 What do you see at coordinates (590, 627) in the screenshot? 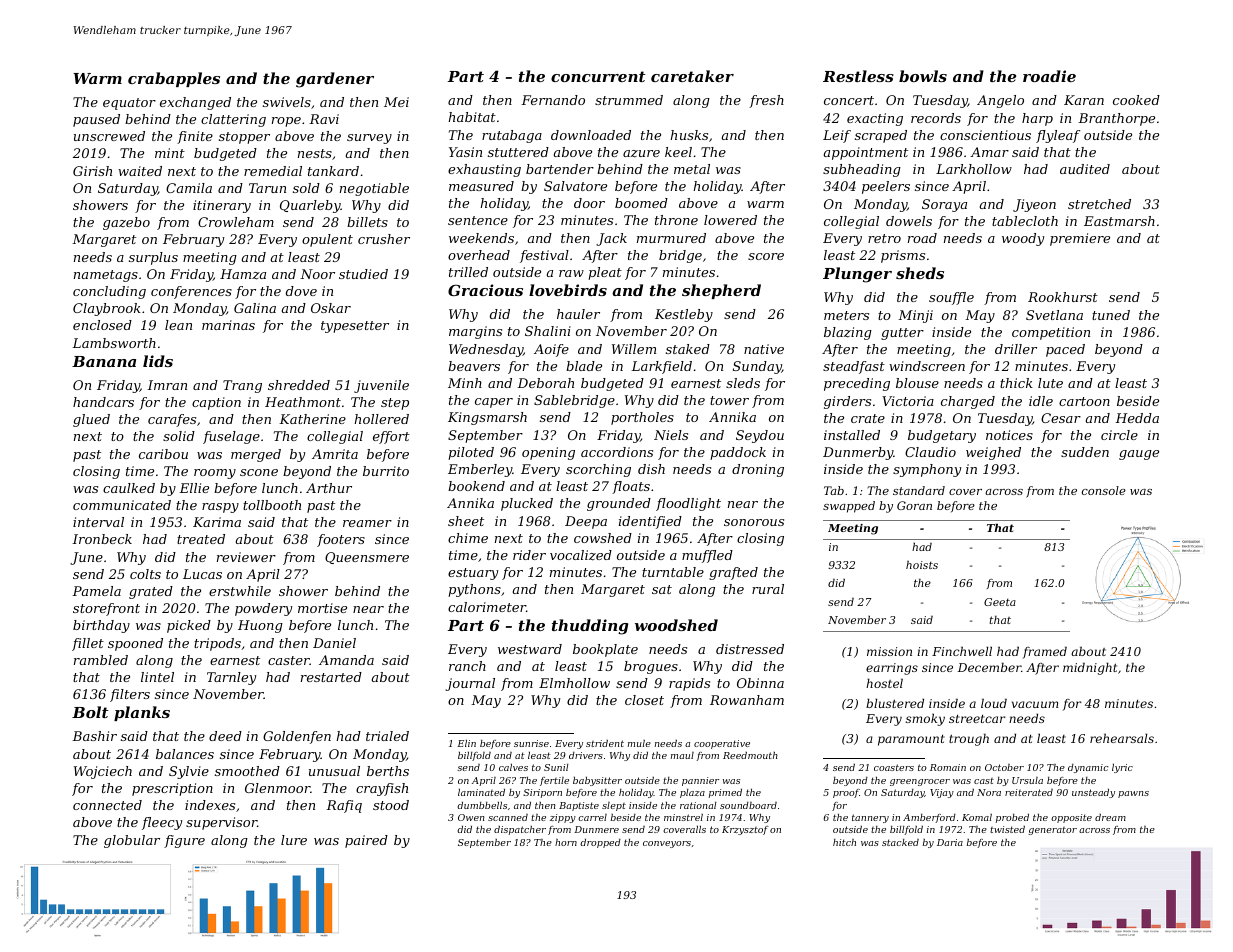
I see `thudding` at bounding box center [590, 627].
